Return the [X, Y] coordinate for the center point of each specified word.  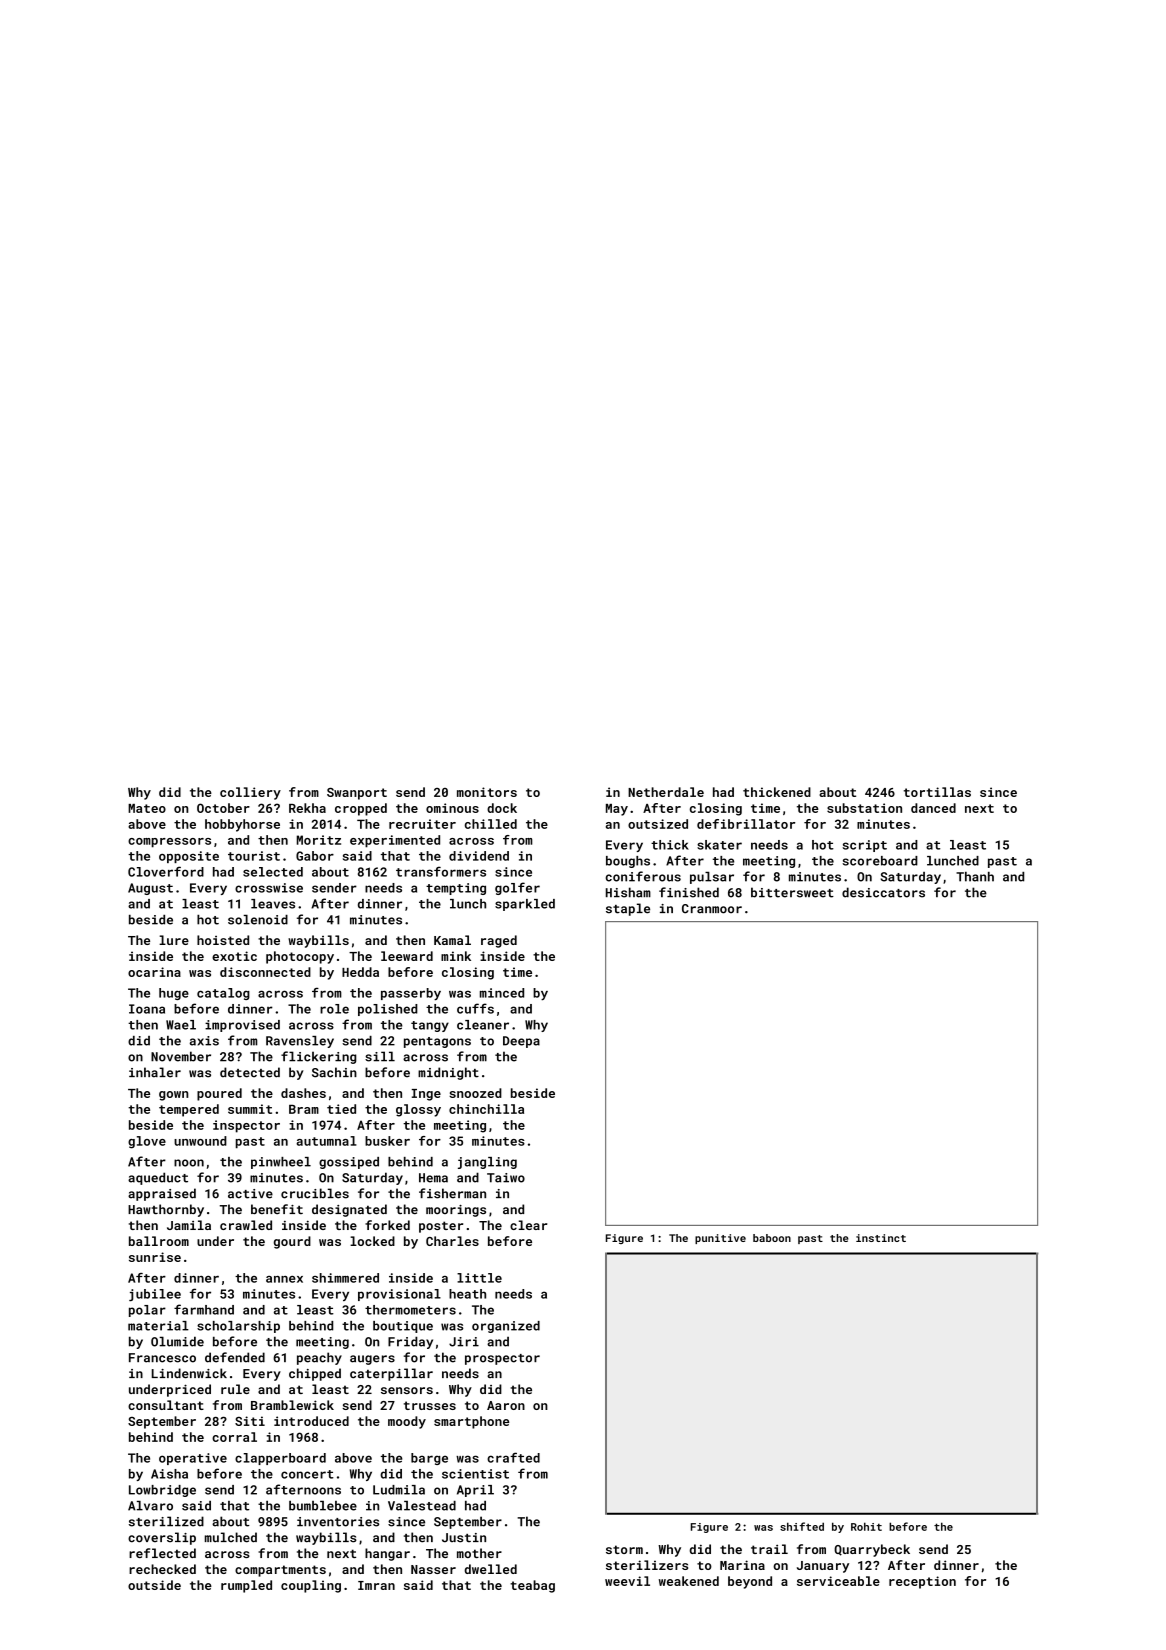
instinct [881, 1238]
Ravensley [300, 1042]
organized [506, 1327]
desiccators [883, 892]
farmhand [204, 1309]
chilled [491, 824]
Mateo [147, 808]
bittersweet [792, 892]
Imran [376, 1585]
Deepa [521, 1042]
